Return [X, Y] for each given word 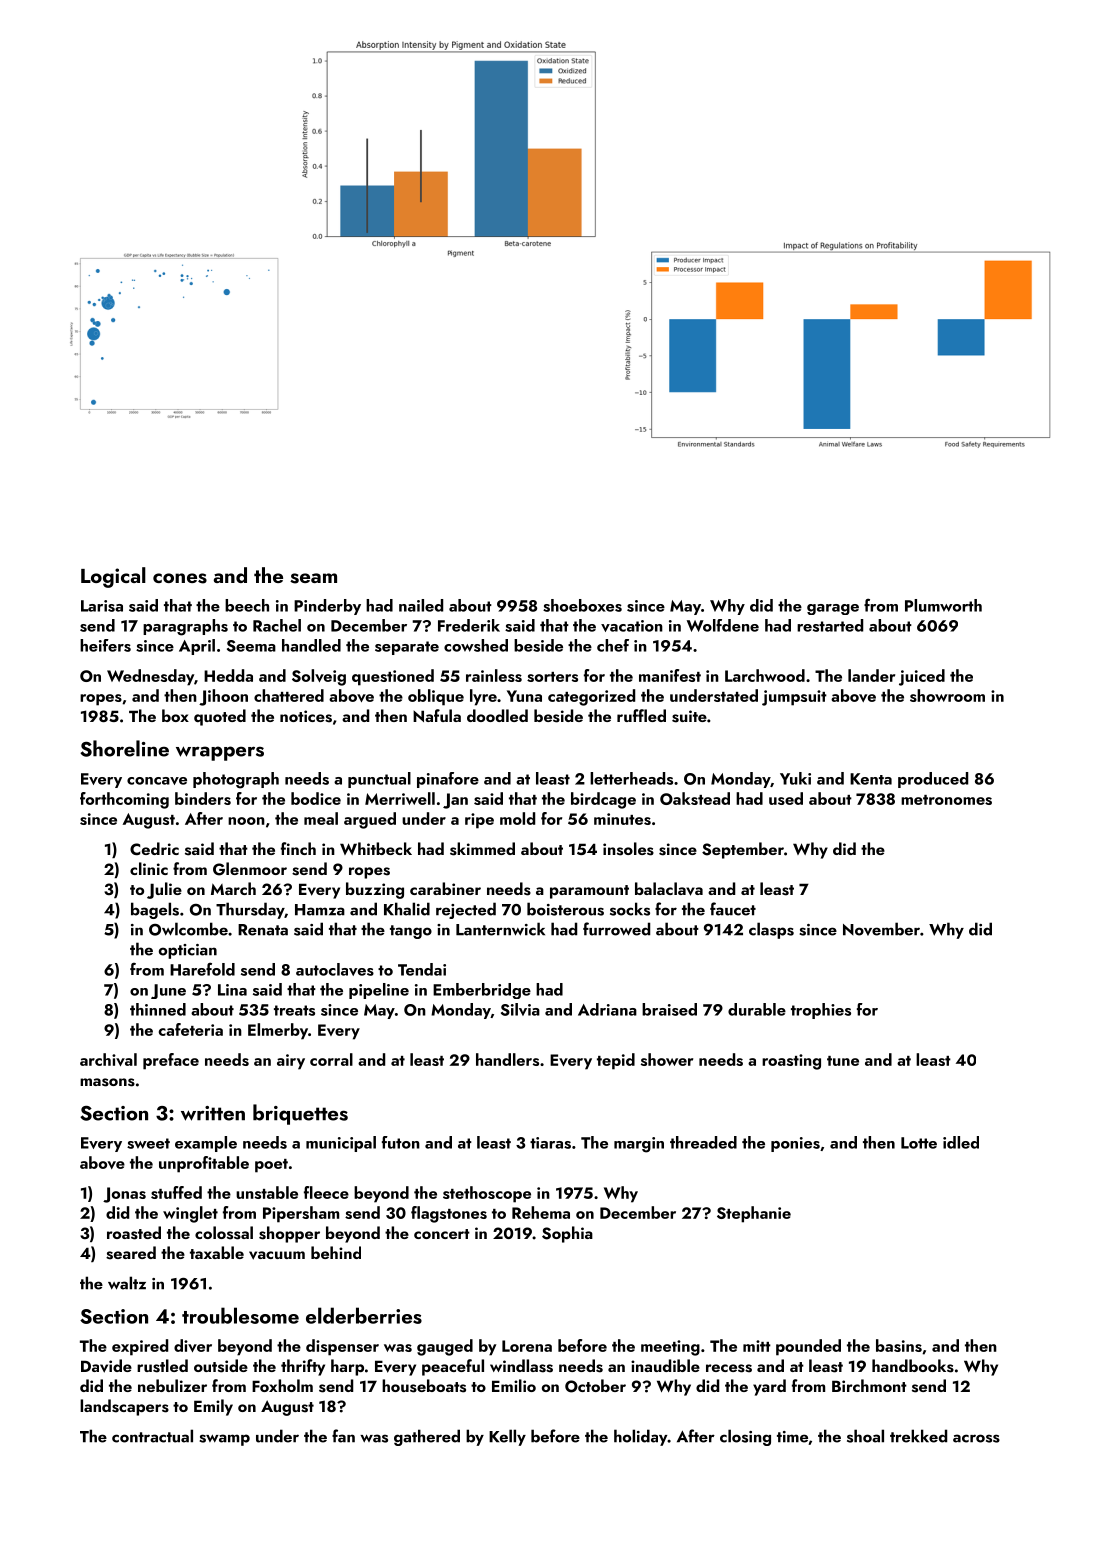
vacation [632, 626]
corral [331, 1059]
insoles [628, 849]
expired [140, 1347]
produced [933, 780]
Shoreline [124, 748]
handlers [507, 1059]
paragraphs [185, 627]
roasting [791, 1062]
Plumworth [943, 605]
